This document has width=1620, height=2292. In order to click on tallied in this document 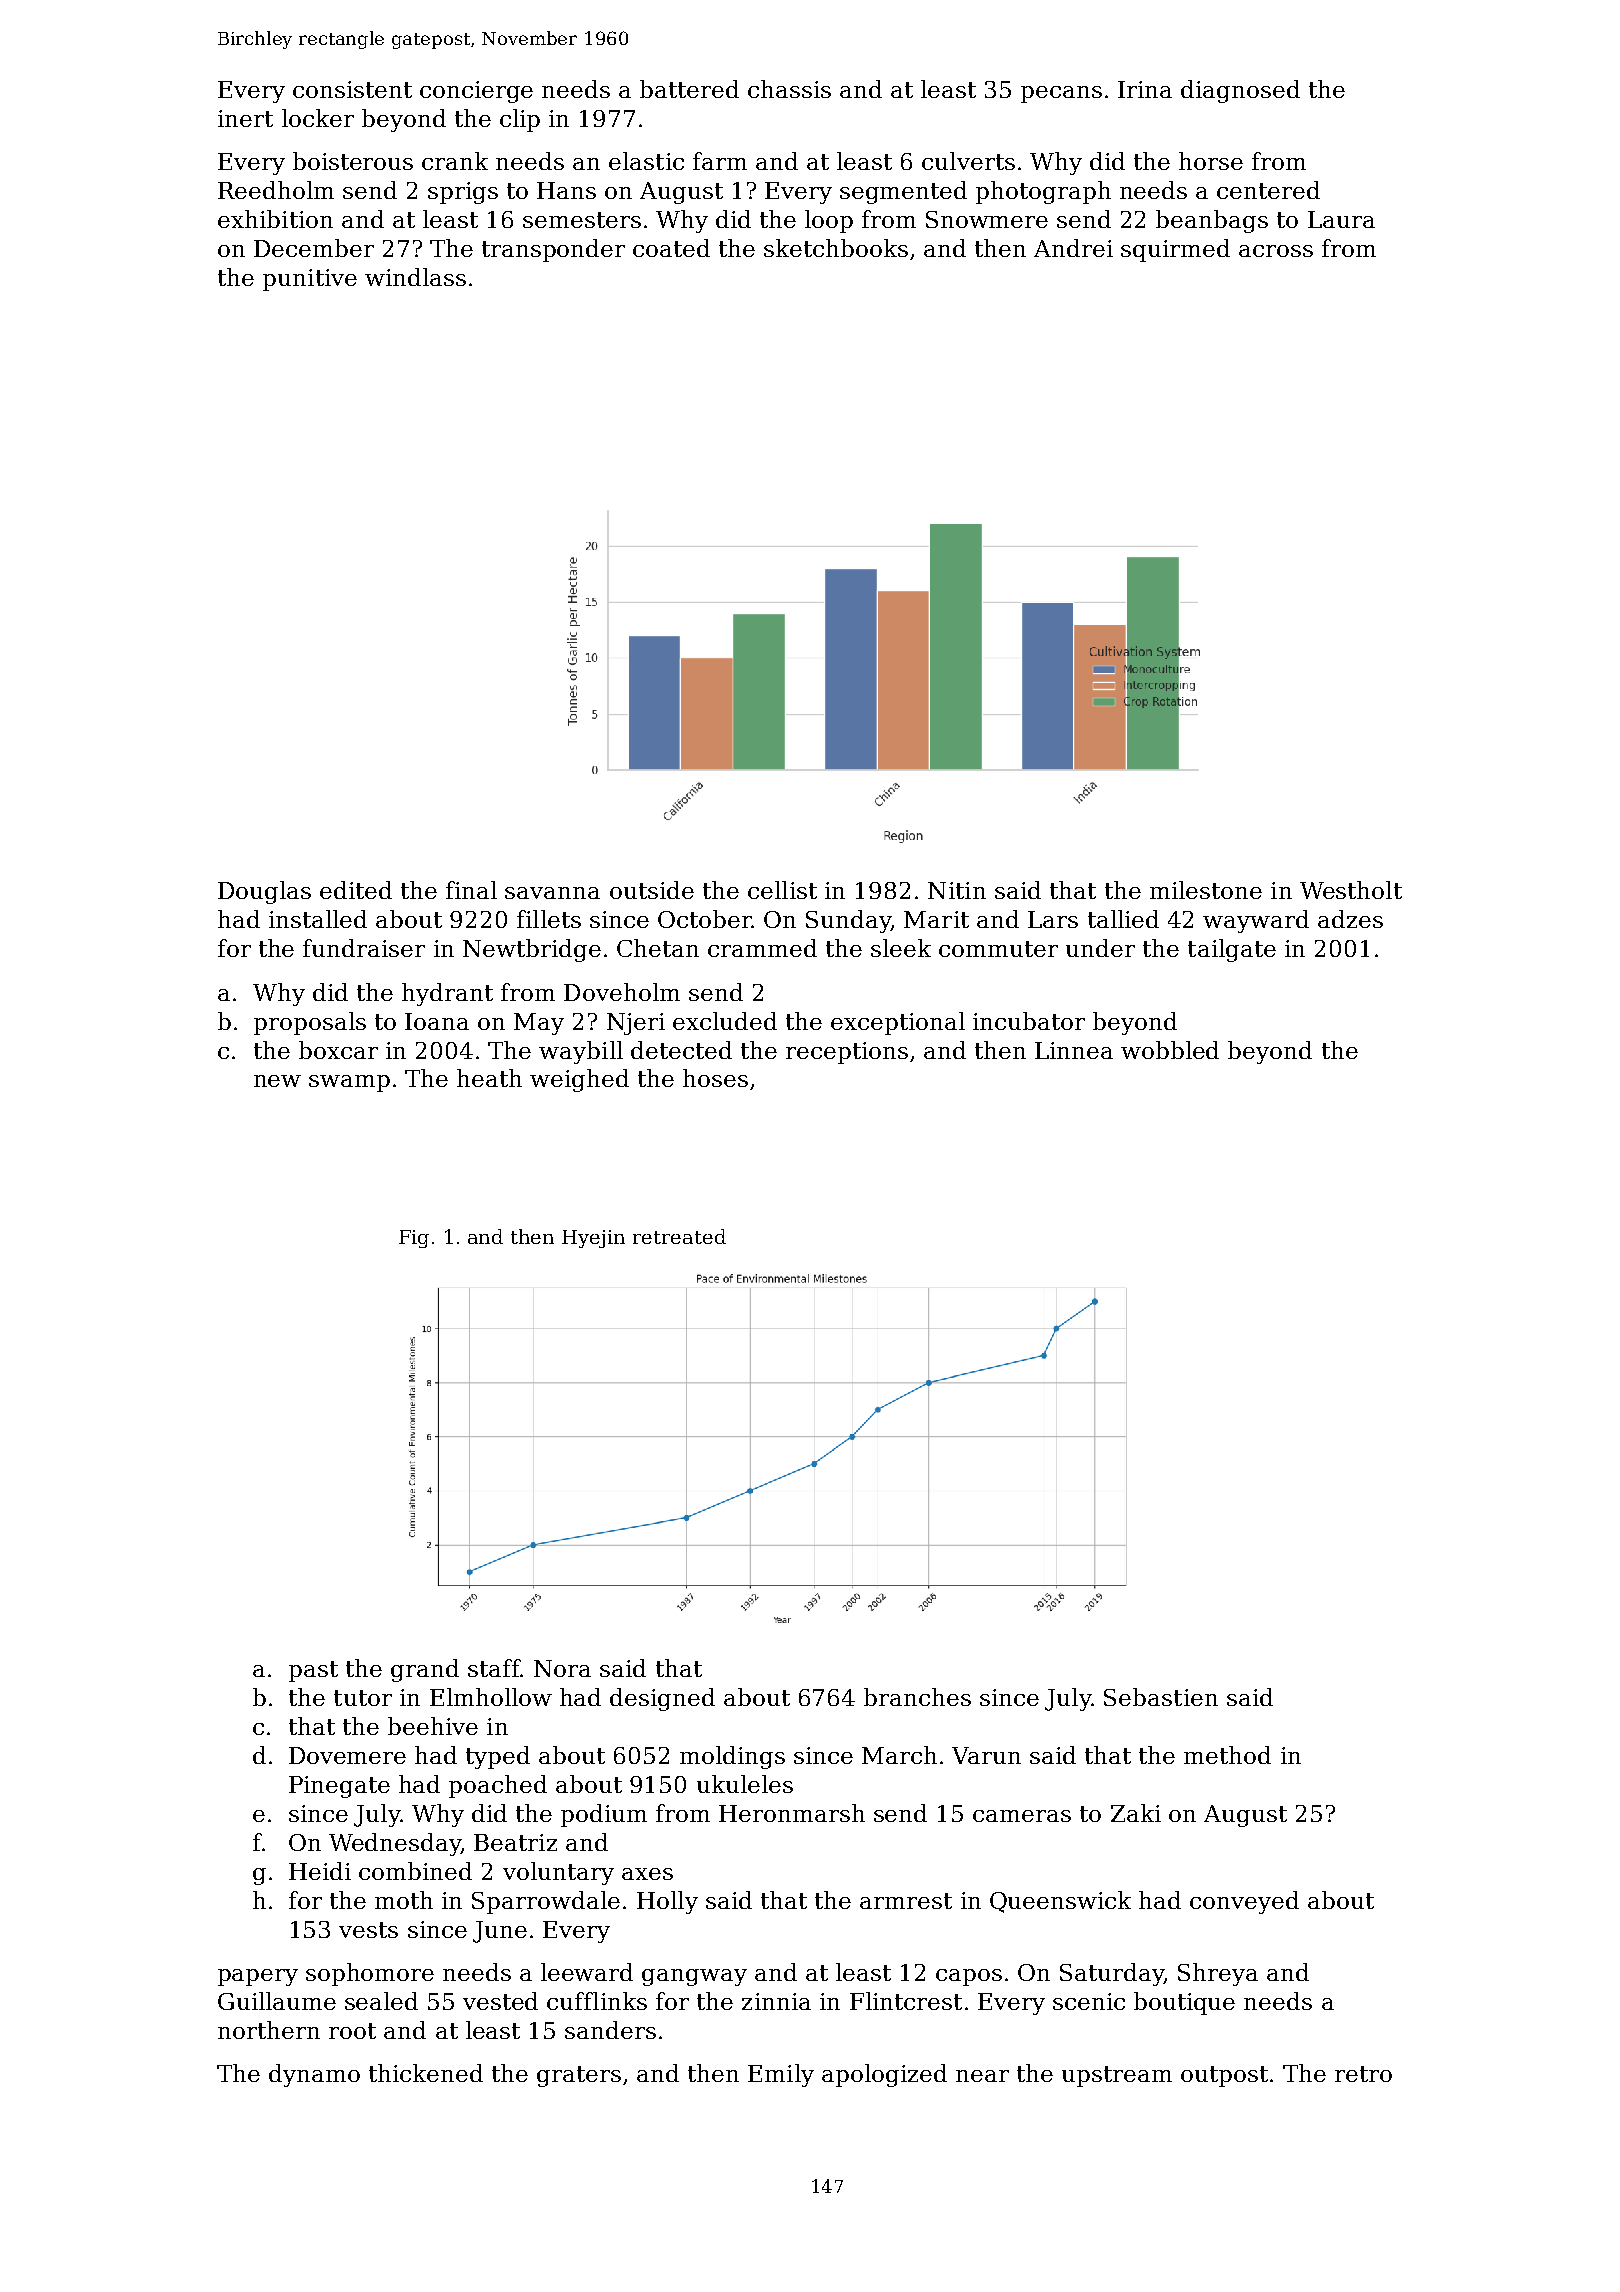, I will do `click(1123, 919)`.
